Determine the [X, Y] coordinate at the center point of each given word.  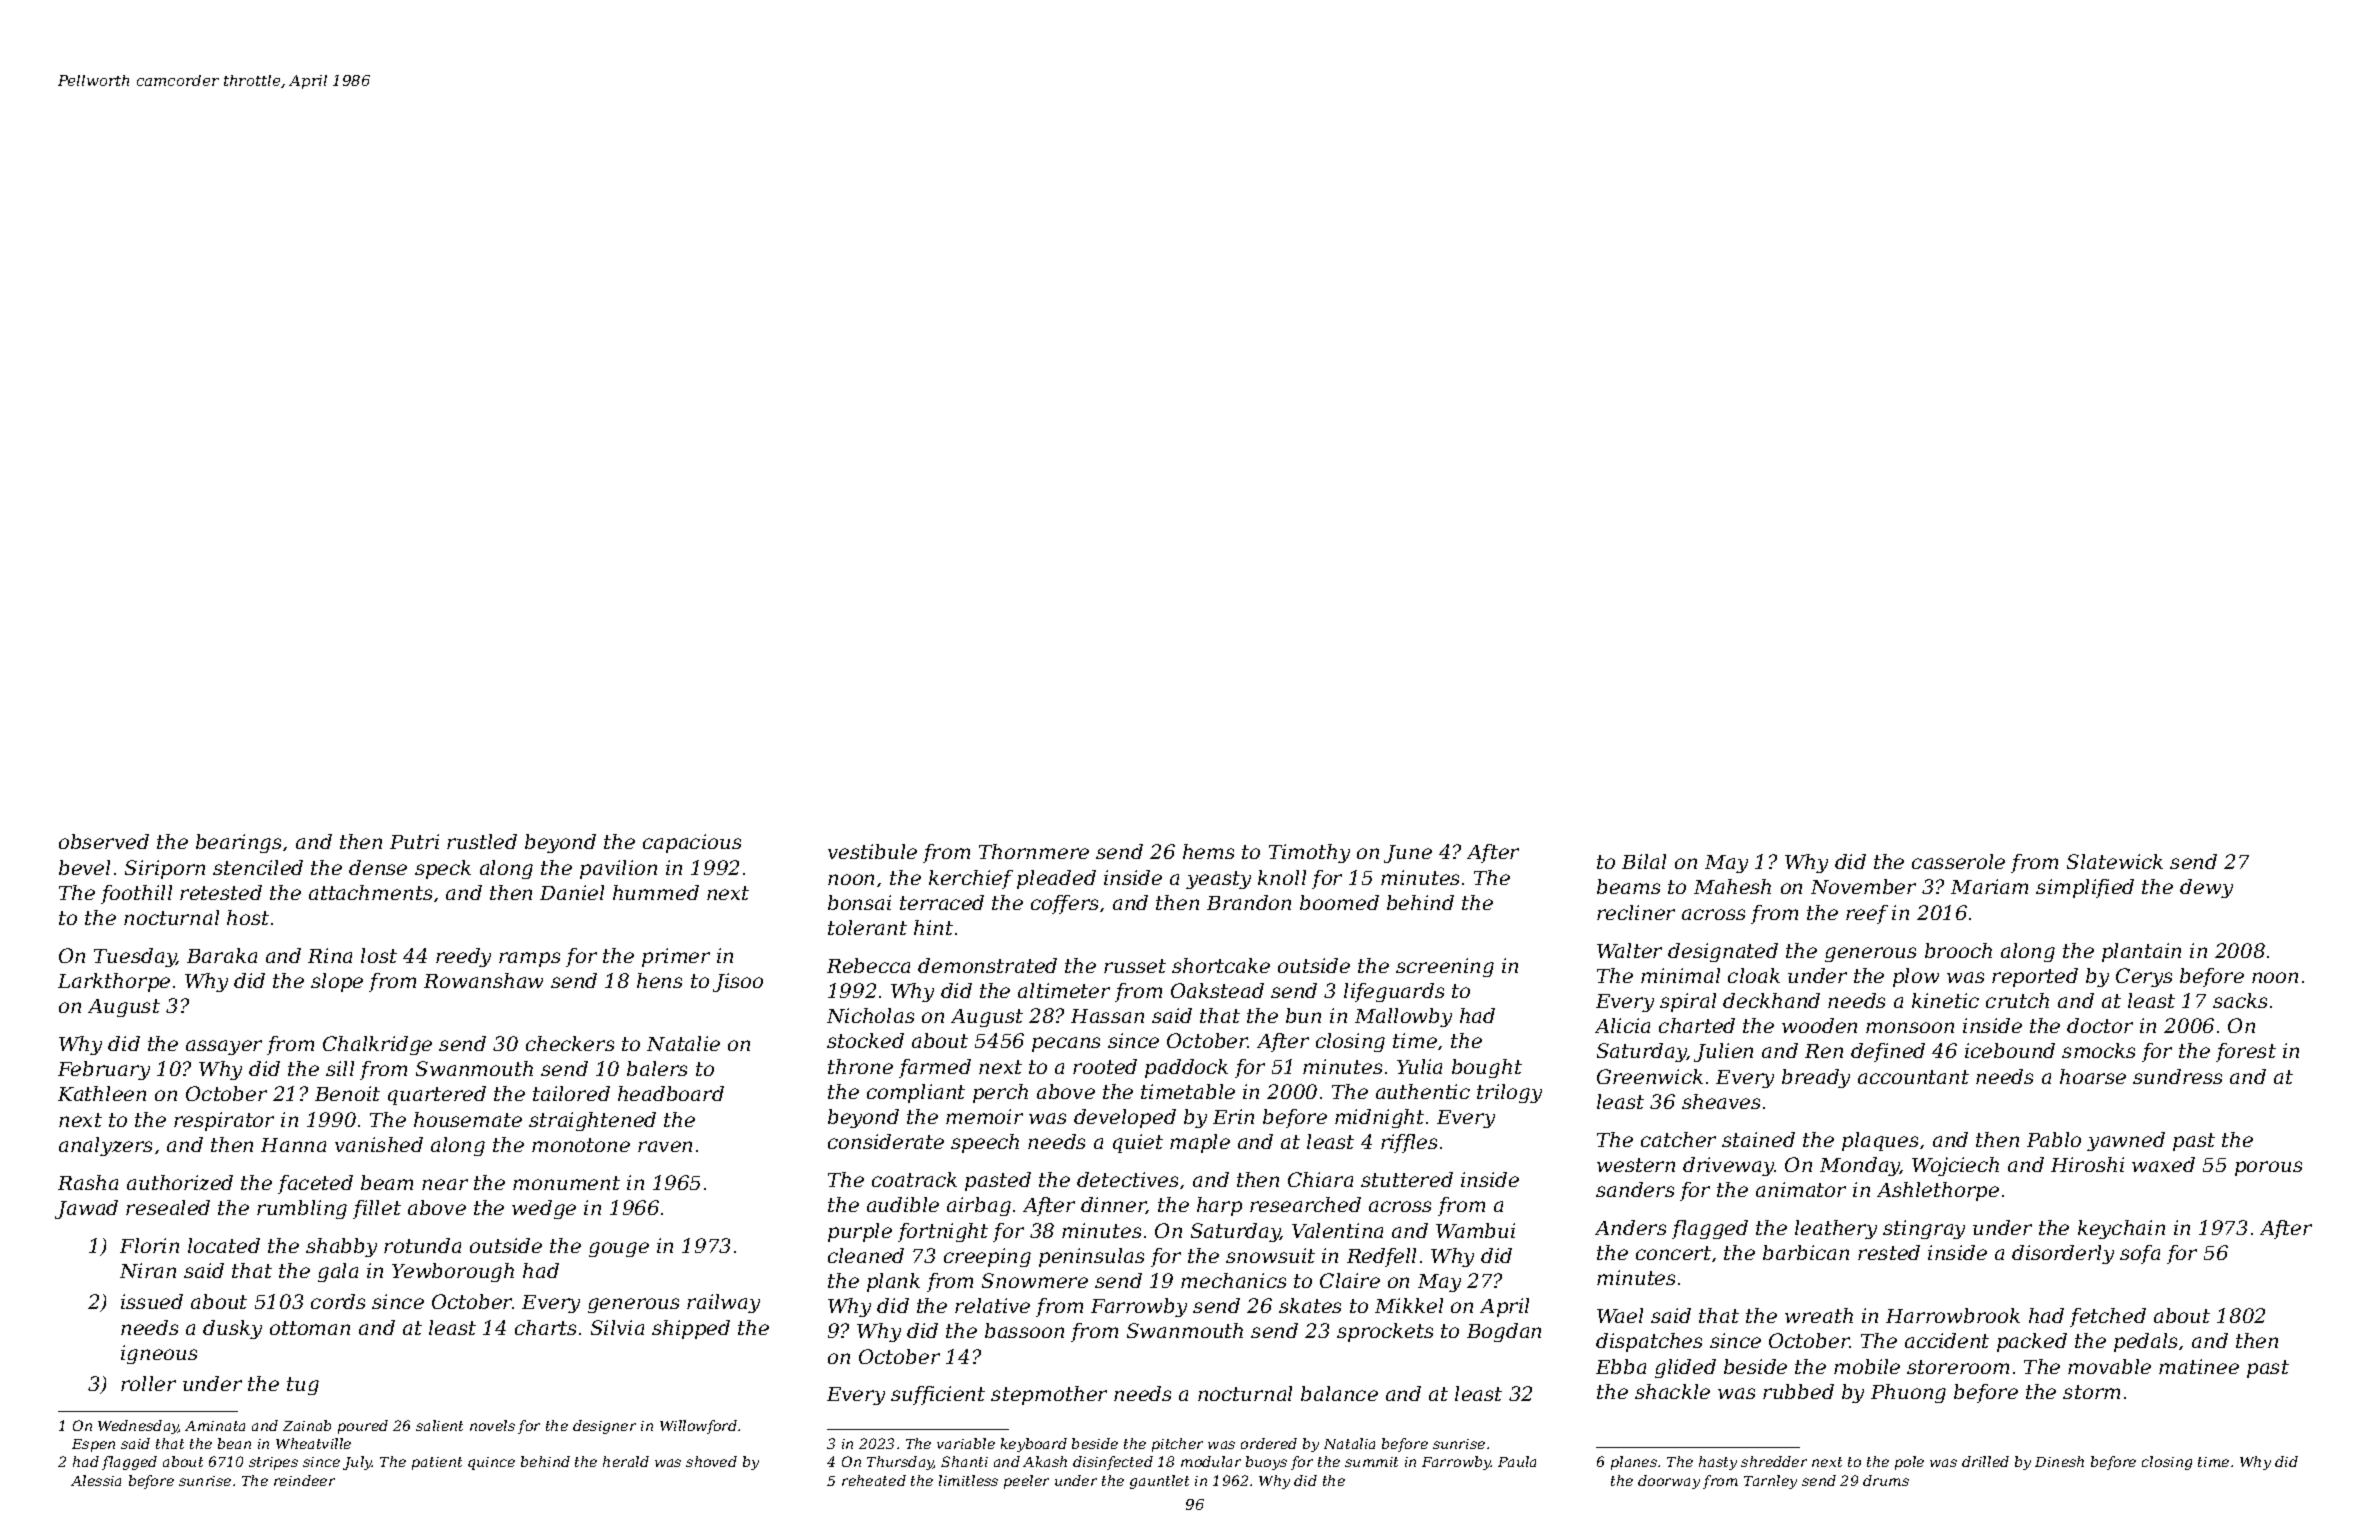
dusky [232, 1329]
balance [1339, 1393]
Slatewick [2115, 861]
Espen [93, 1445]
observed [104, 841]
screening [1445, 967]
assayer [224, 1047]
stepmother [1049, 1395]
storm [2091, 1392]
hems [1208, 851]
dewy [2206, 888]
